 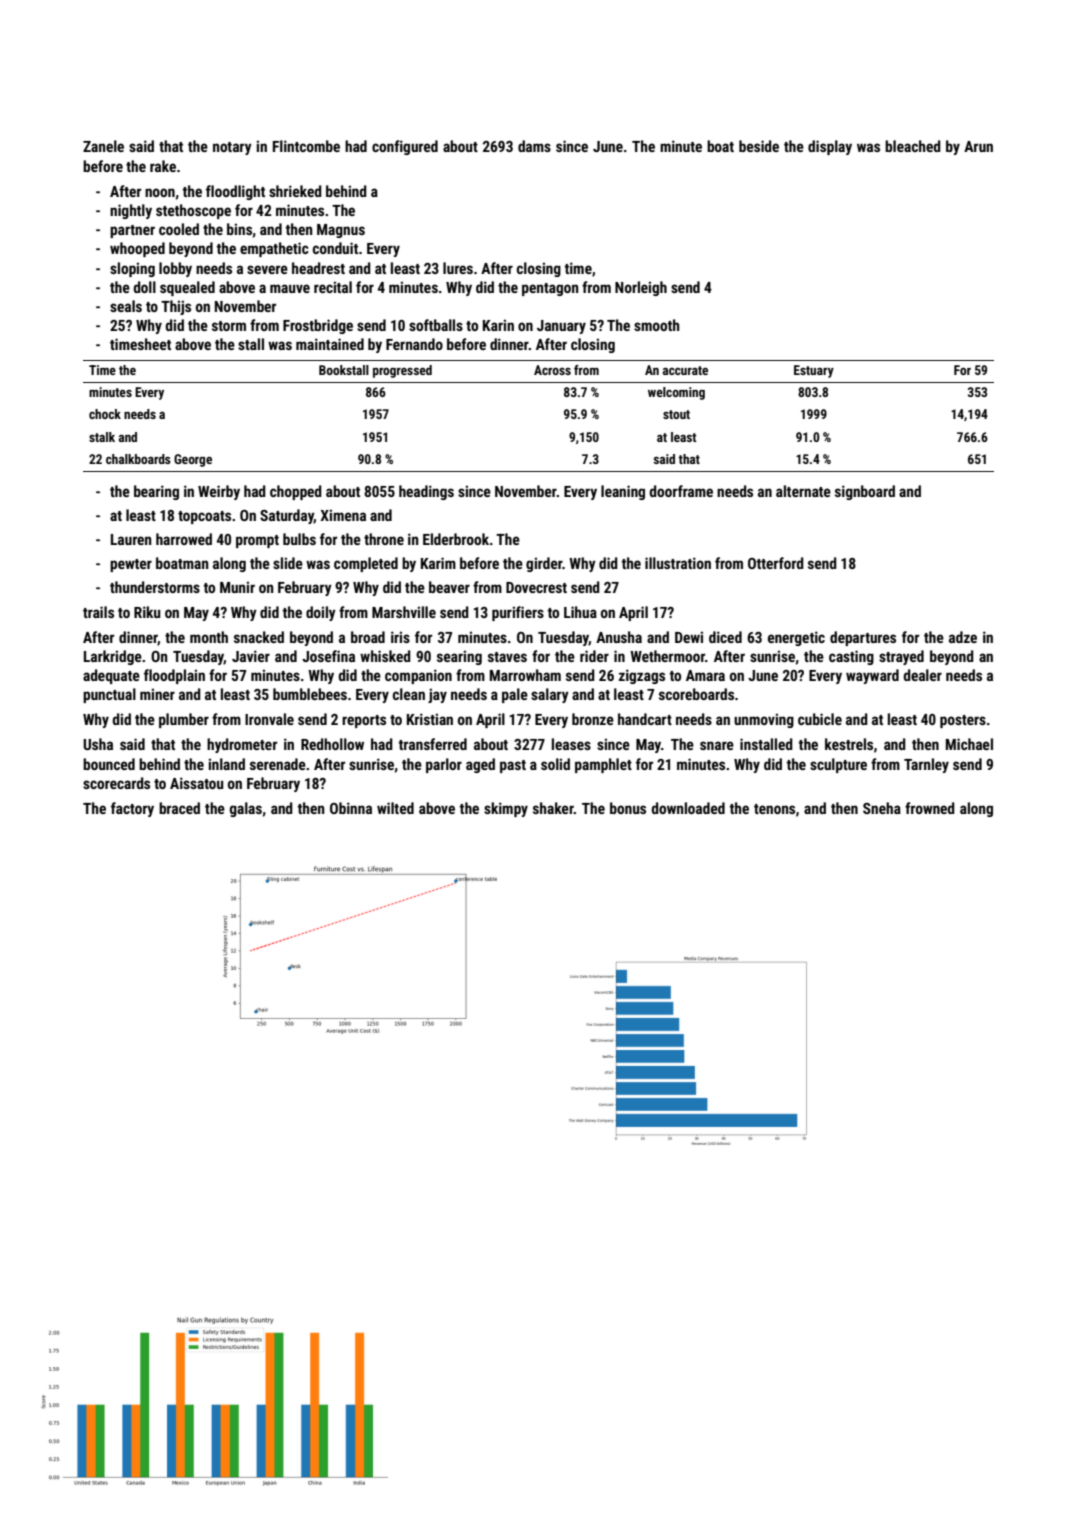 I want to click on Arun, so click(x=978, y=146).
